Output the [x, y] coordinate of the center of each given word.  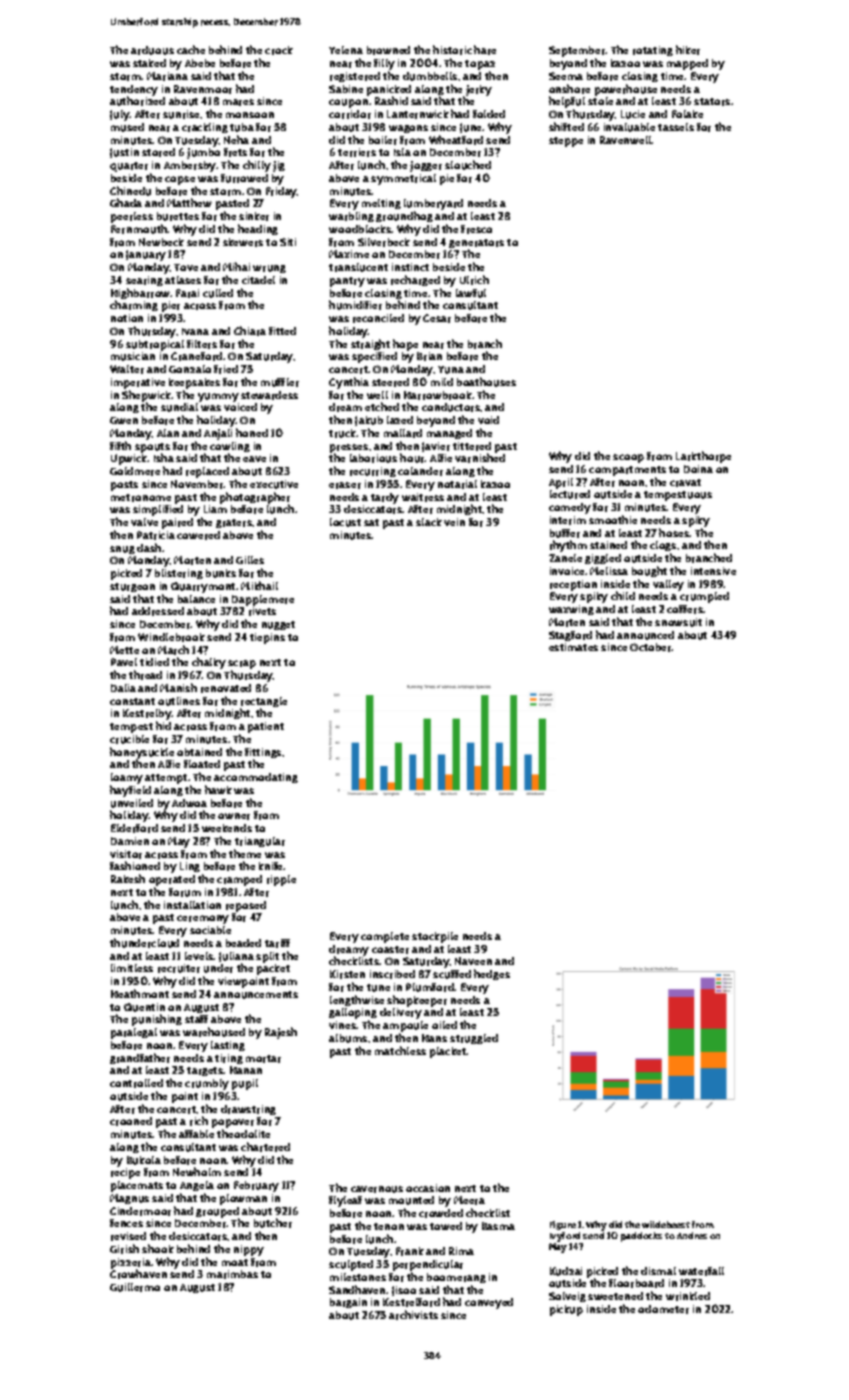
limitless [132, 968]
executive [274, 484]
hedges [492, 974]
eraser [345, 485]
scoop [628, 458]
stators [712, 102]
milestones [358, 1277]
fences [126, 1223]
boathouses [486, 382]
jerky [479, 90]
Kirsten [347, 974]
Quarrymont [204, 587]
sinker [254, 216]
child [623, 595]
